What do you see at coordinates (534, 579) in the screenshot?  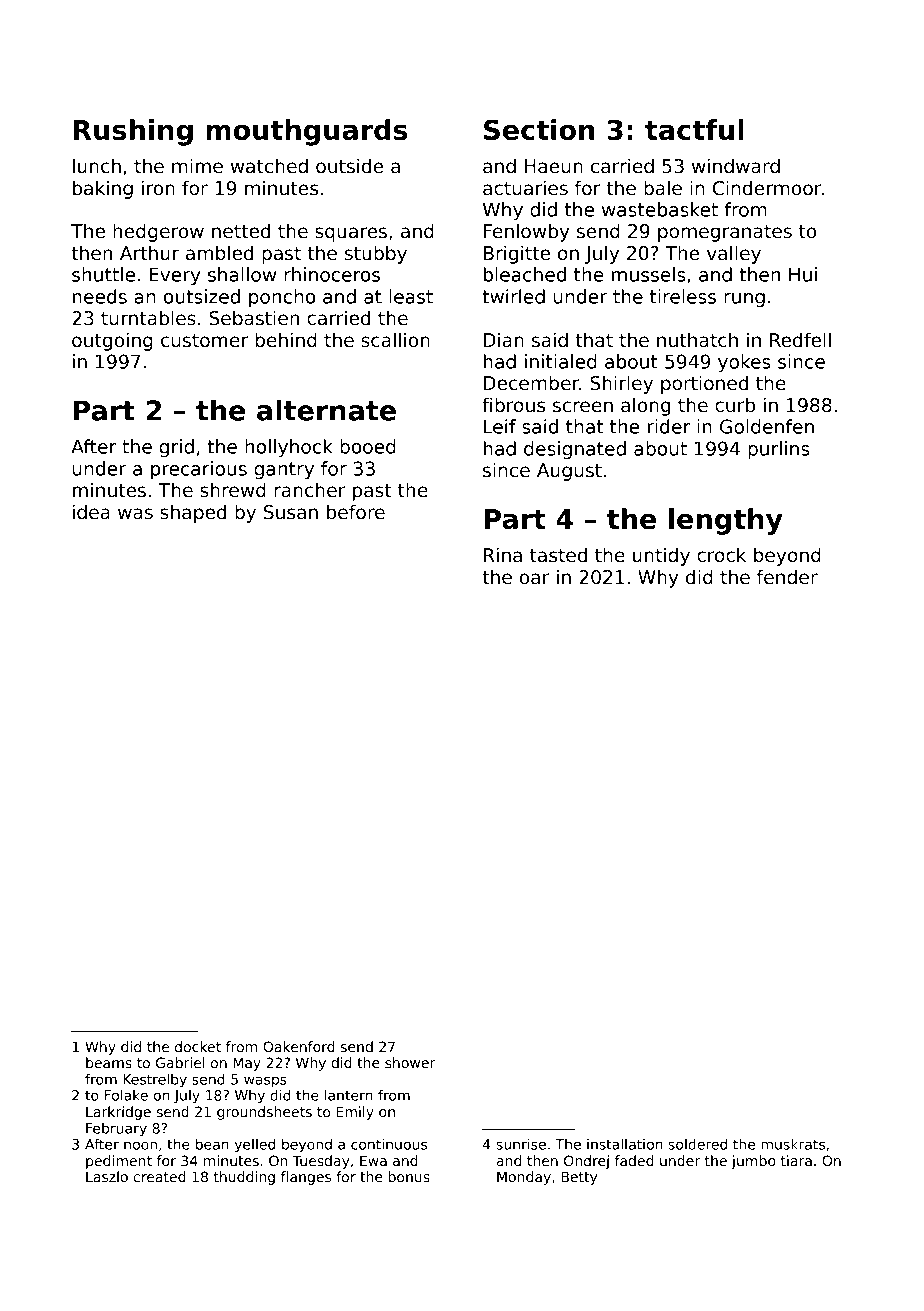 I see `oar` at bounding box center [534, 579].
